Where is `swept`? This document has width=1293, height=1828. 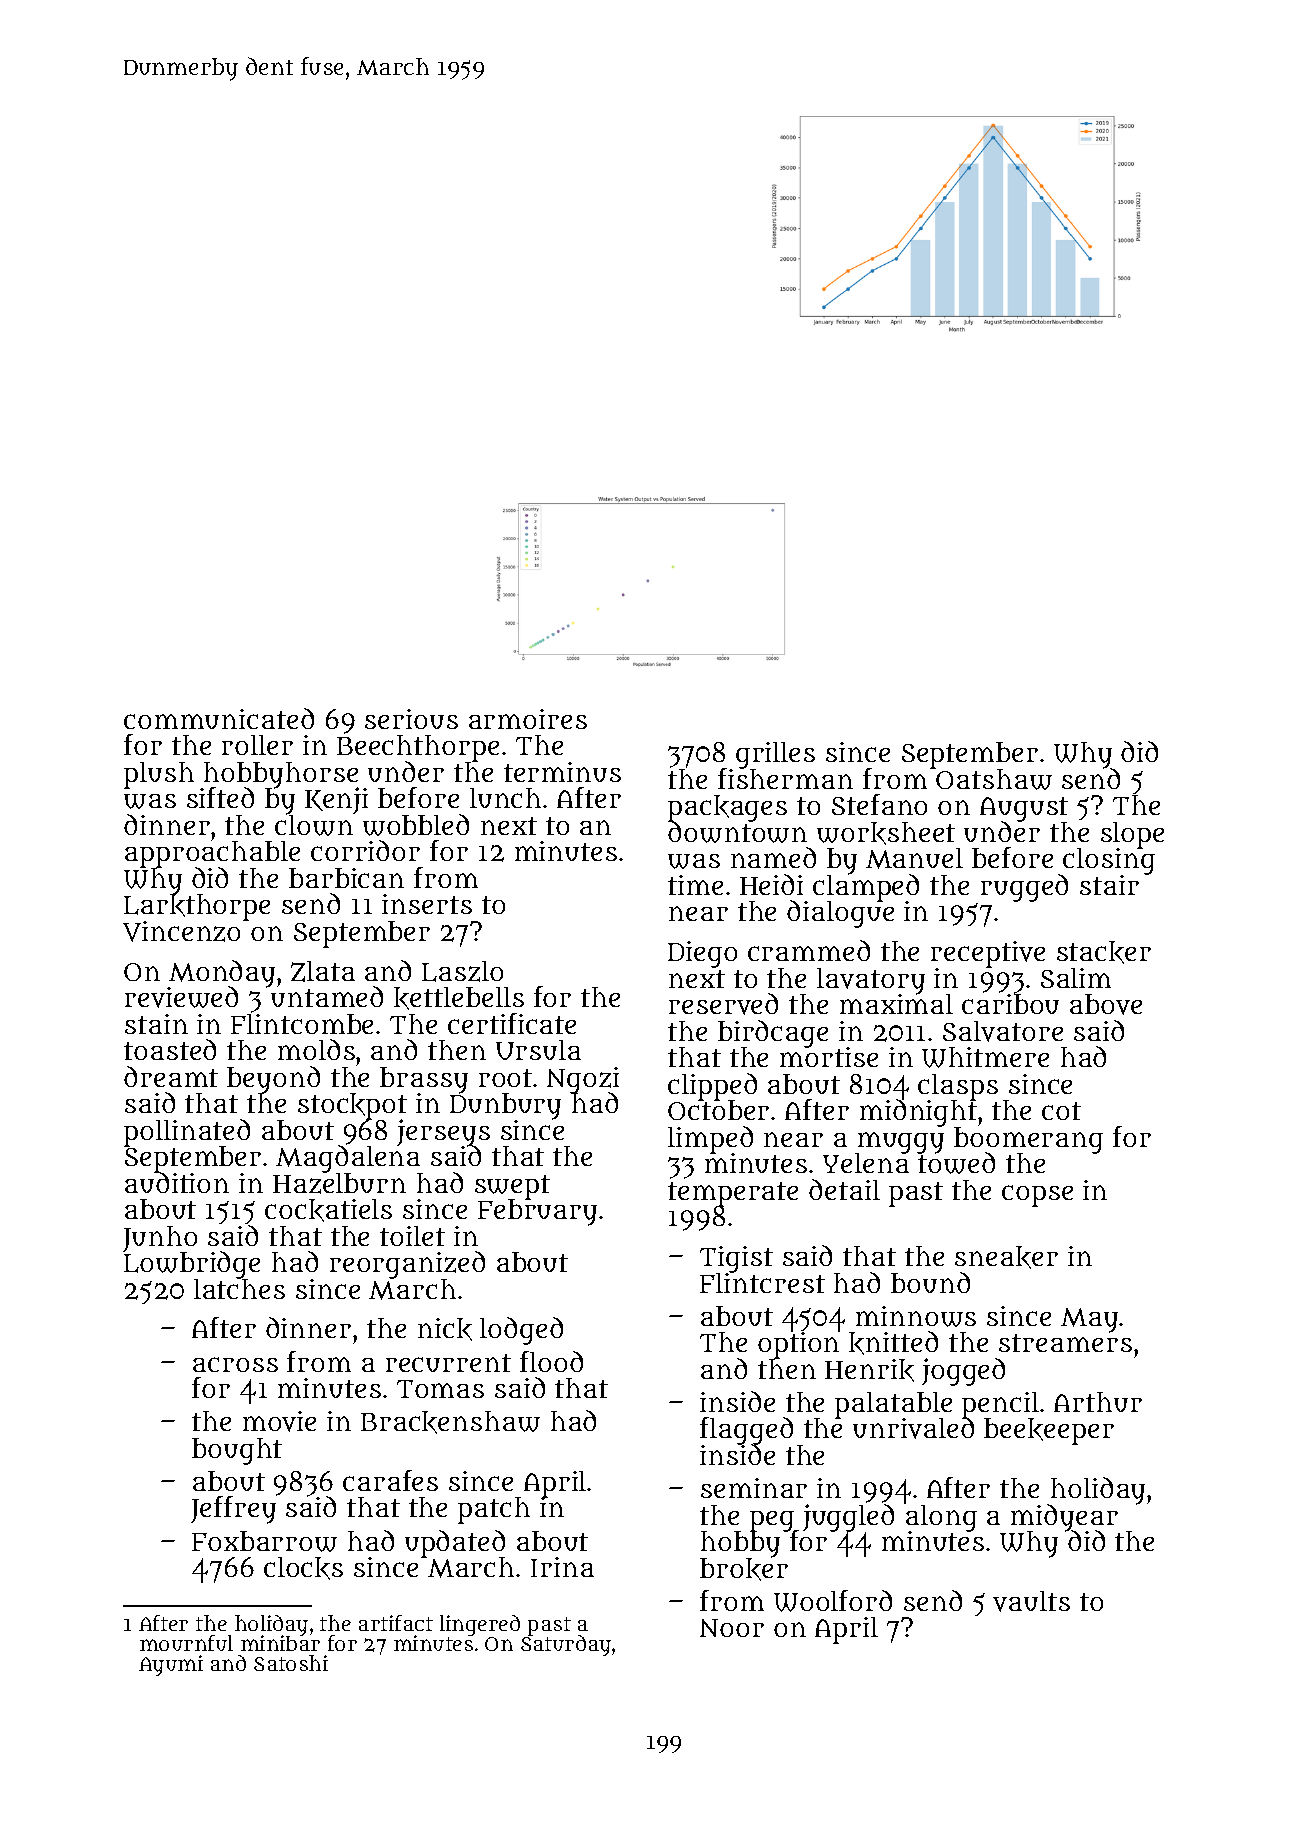 swept is located at coordinates (512, 1187).
